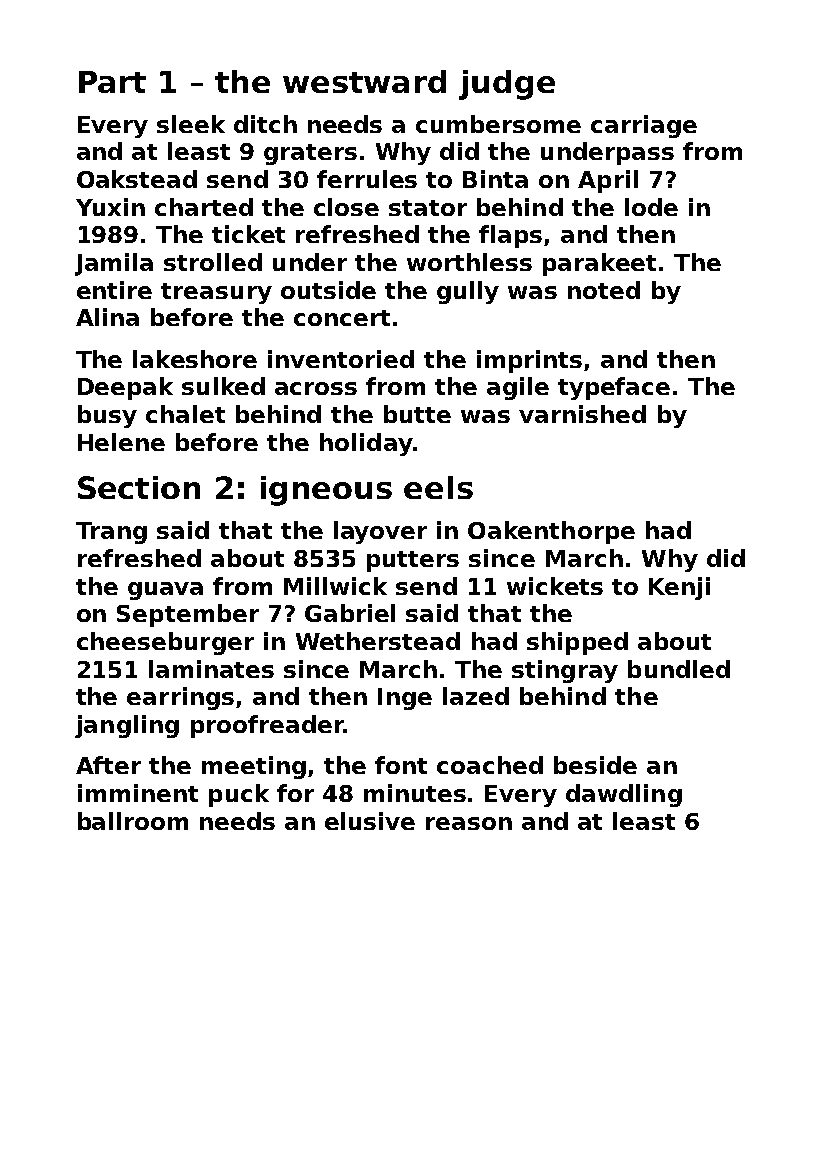 Image resolution: width=823 pixels, height=1167 pixels. Describe the element at coordinates (239, 795) in the screenshot. I see `puck` at that location.
